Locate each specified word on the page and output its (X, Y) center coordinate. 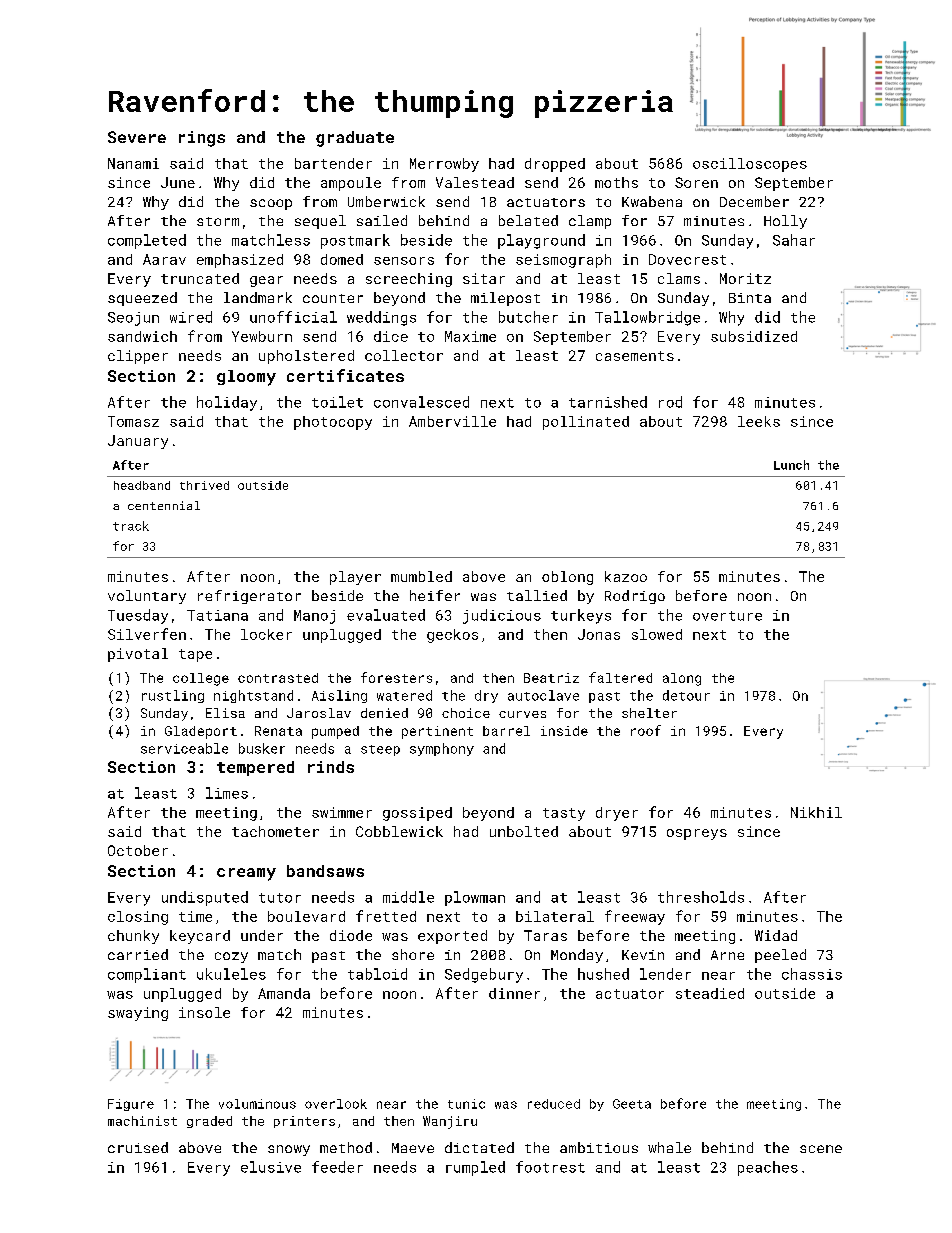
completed (147, 241)
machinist (142, 1121)
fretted (386, 916)
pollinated (586, 423)
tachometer (275, 831)
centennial (164, 505)
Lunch (791, 465)
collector (404, 355)
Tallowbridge (647, 318)
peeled (780, 956)
